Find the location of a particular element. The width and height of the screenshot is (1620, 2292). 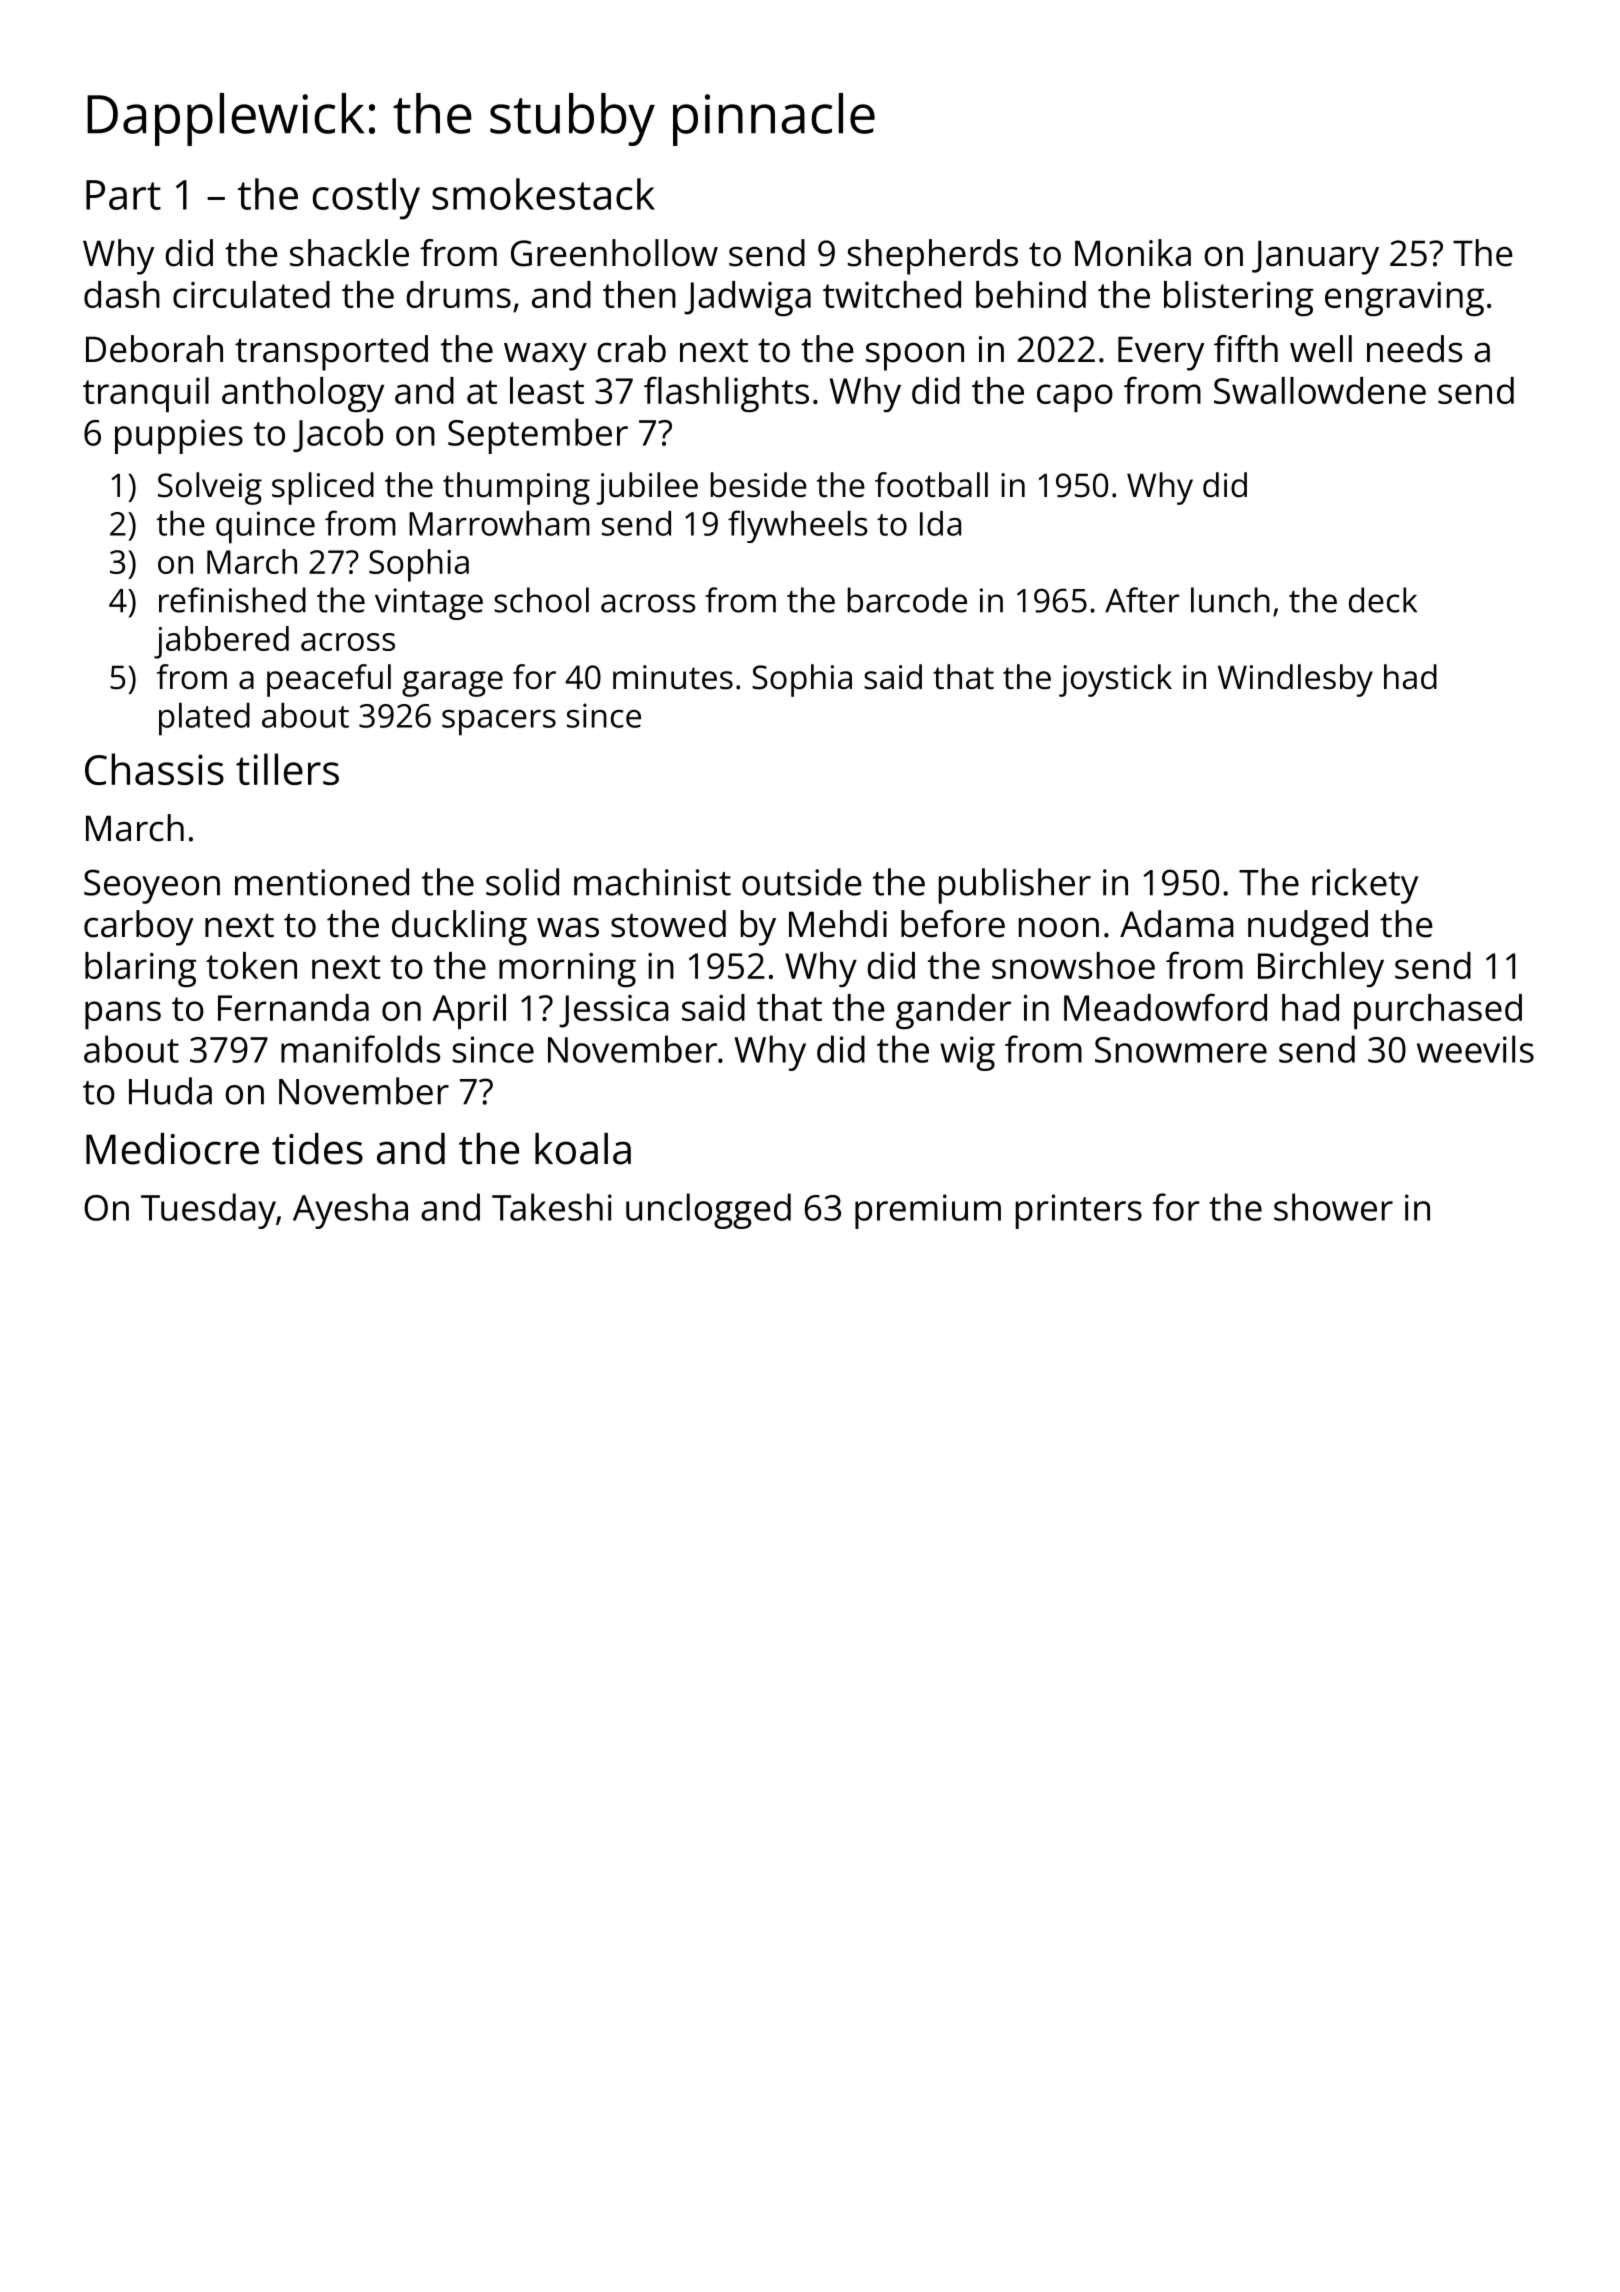

capo is located at coordinates (1075, 398).
